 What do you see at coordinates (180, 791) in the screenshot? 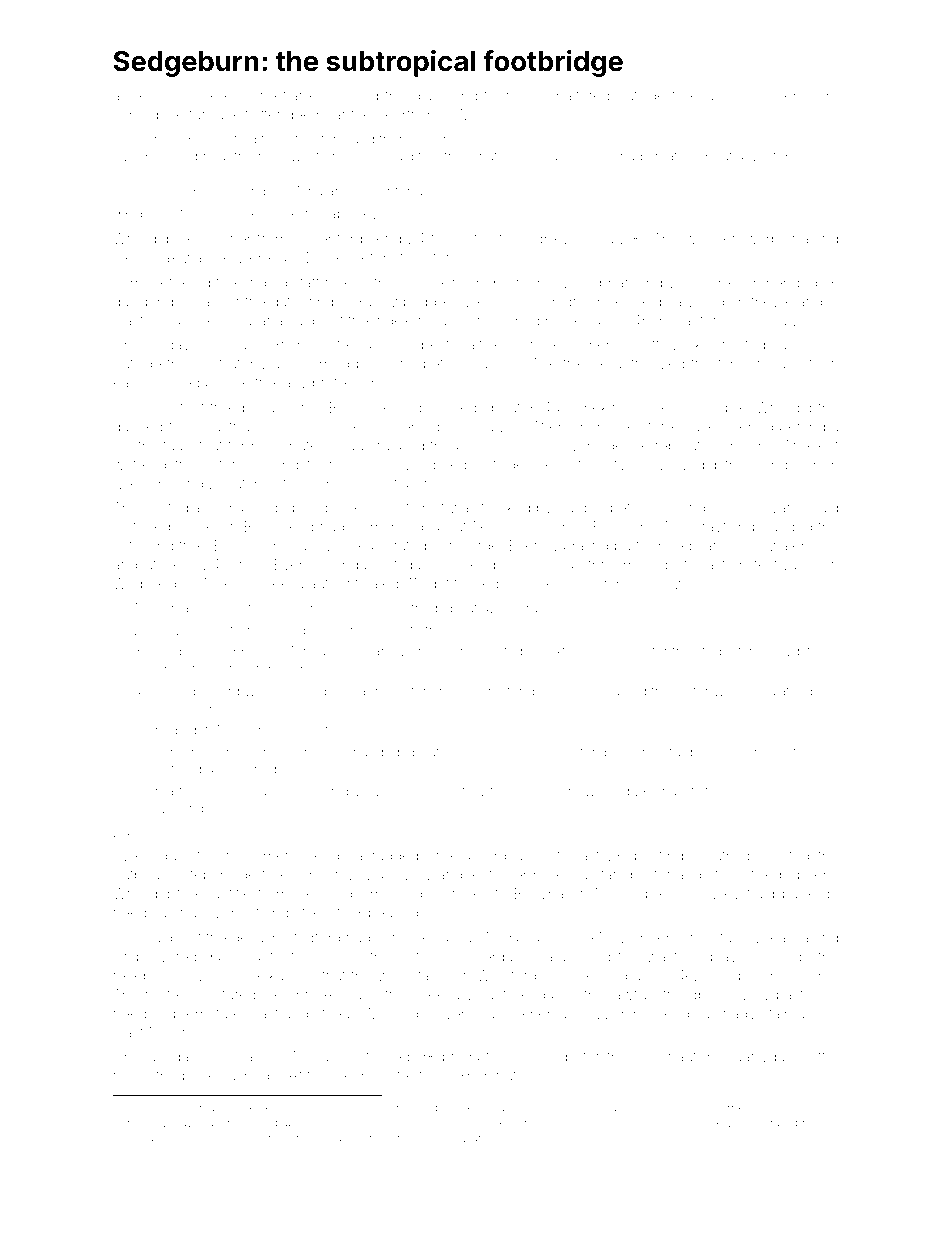
I see `martens` at bounding box center [180, 791].
